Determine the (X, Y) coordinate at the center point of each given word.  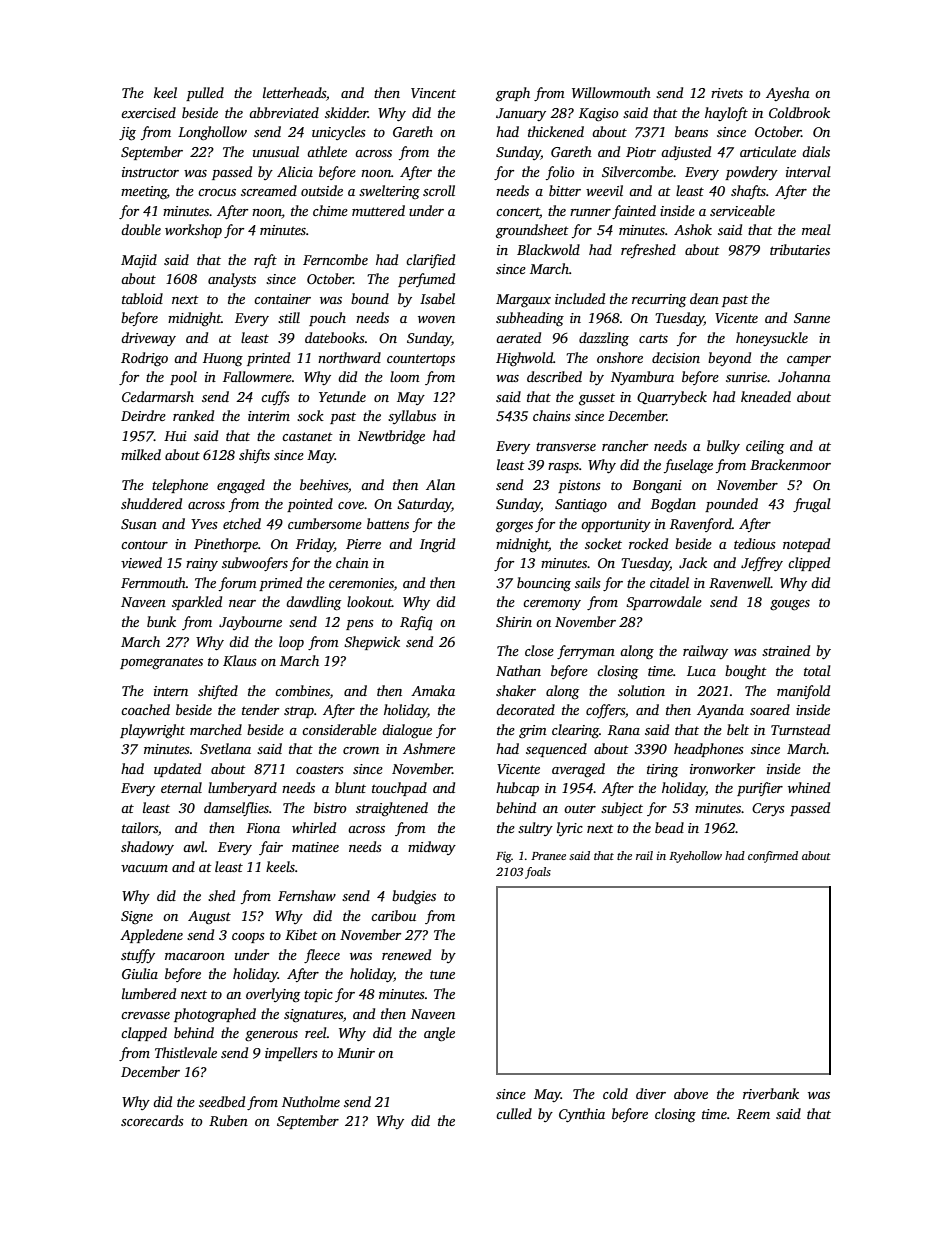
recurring (659, 301)
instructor (150, 172)
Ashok (693, 229)
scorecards (152, 1120)
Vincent (433, 93)
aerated (518, 337)
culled (514, 1113)
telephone (180, 486)
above (691, 1093)
